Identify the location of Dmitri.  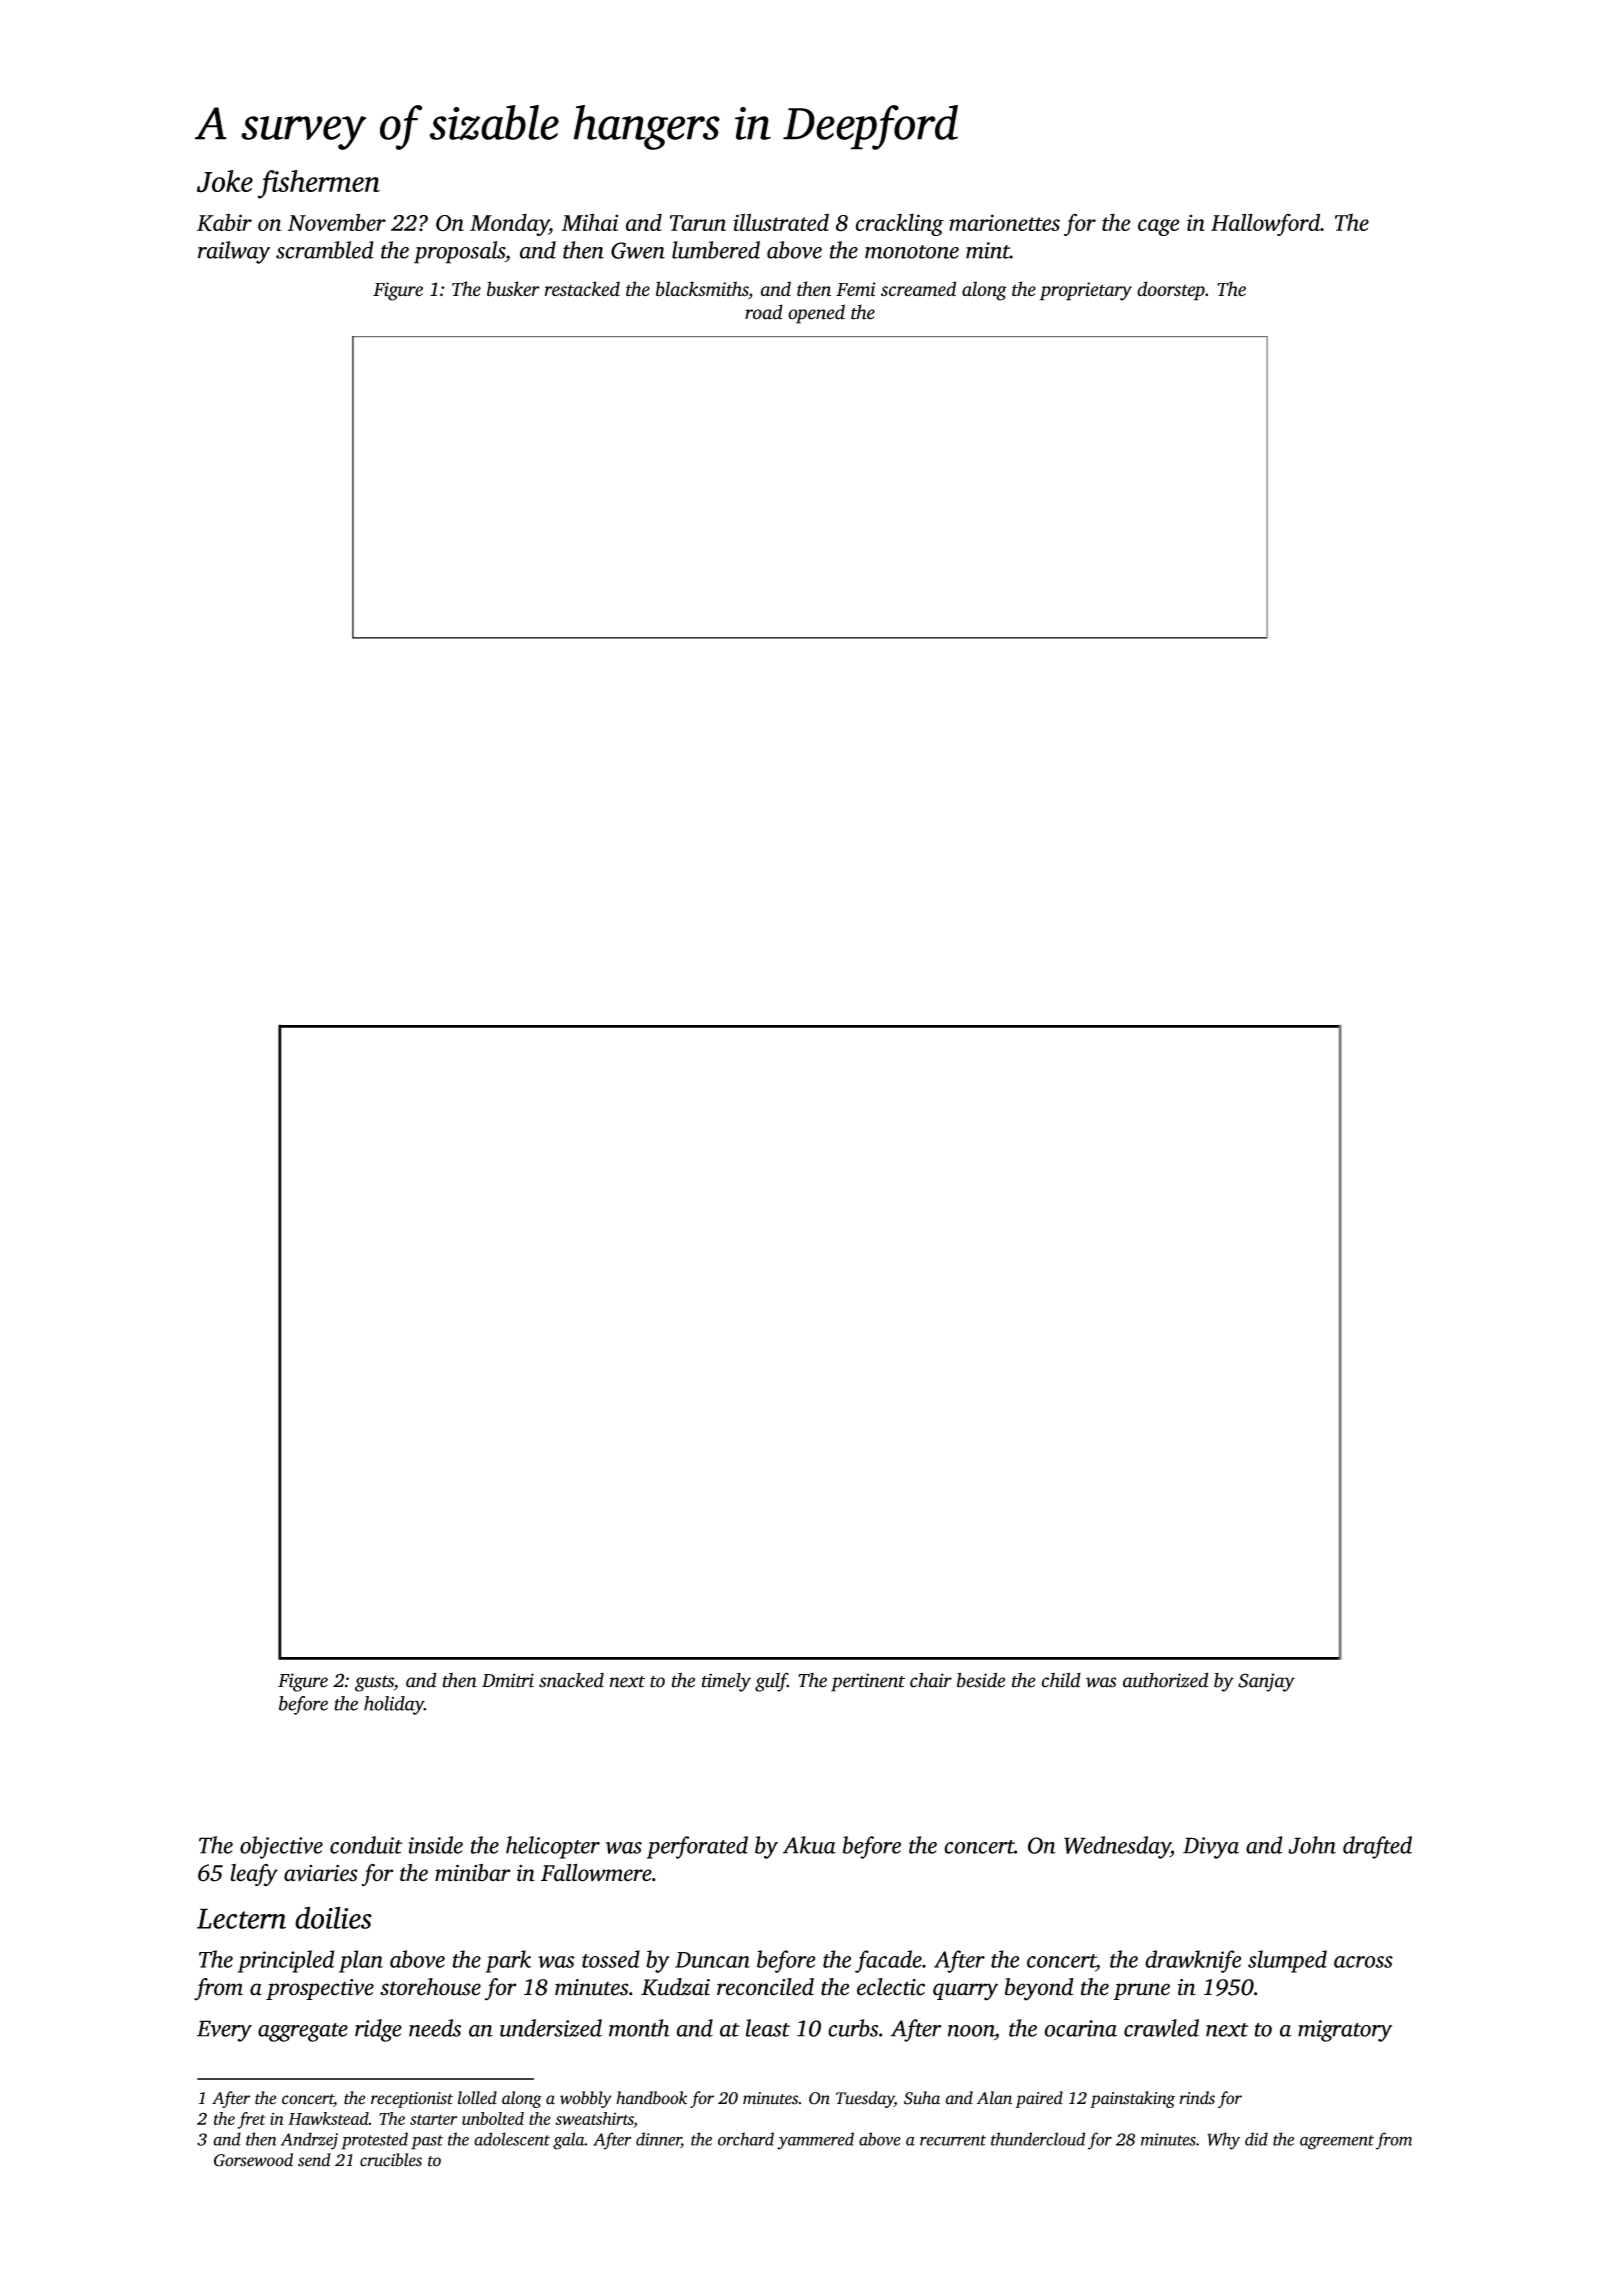
(508, 1680).
